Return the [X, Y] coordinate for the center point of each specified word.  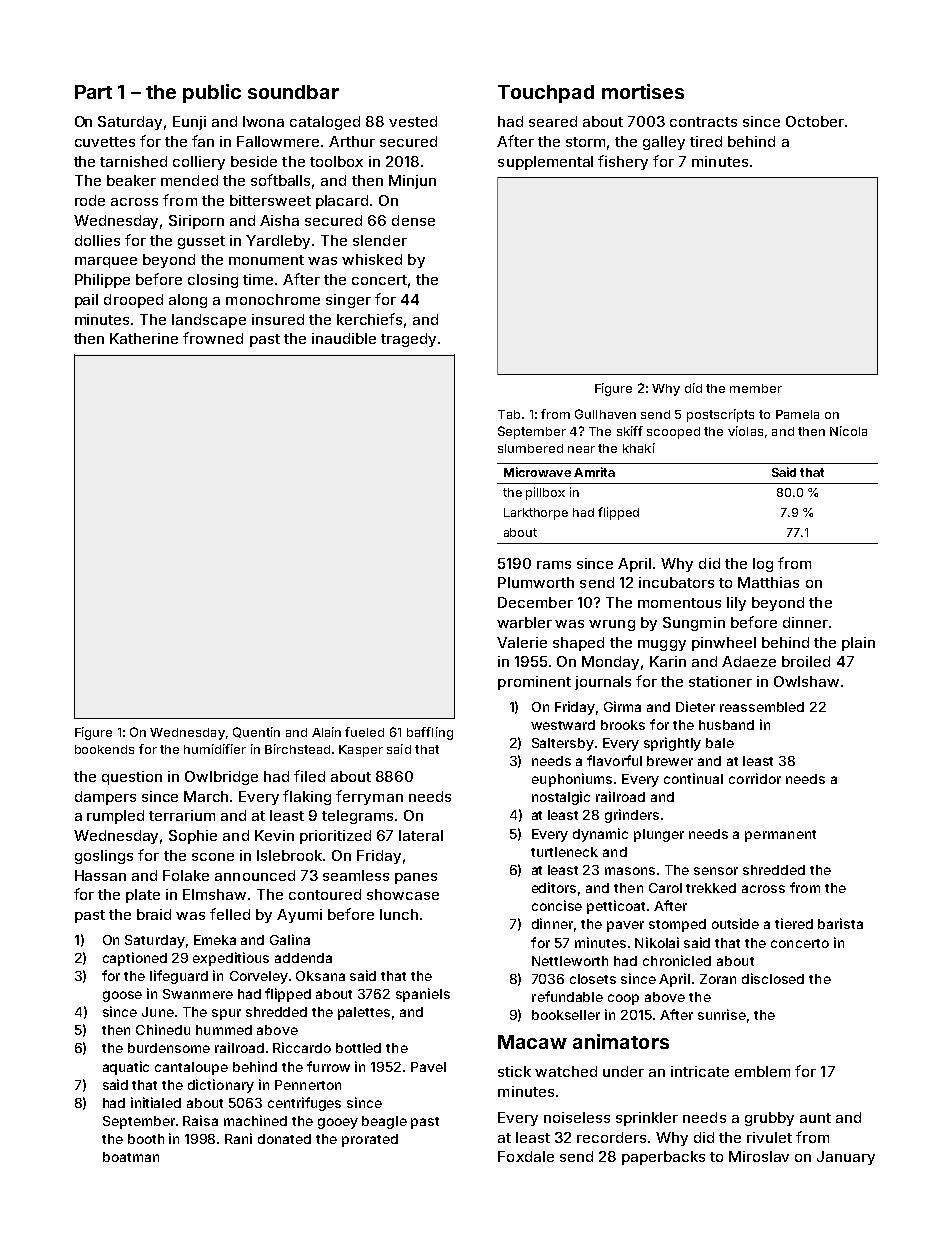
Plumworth [536, 582]
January [846, 1158]
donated [284, 1139]
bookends [104, 749]
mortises [643, 91]
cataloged [325, 123]
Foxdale [526, 1156]
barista [840, 923]
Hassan [100, 875]
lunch [399, 914]
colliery [199, 163]
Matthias [768, 582]
